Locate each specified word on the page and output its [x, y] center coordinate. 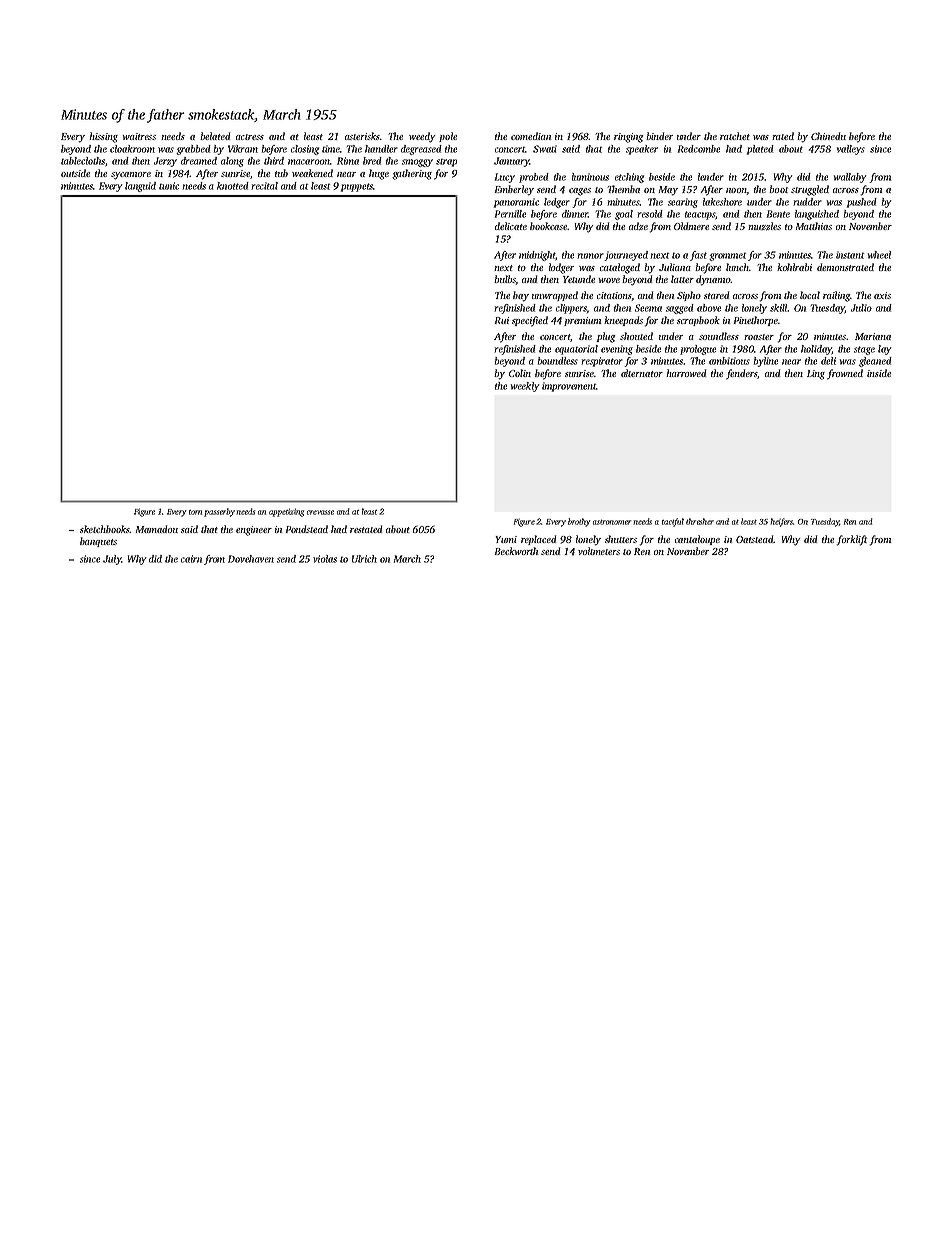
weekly [525, 387]
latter [682, 279]
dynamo [713, 280]
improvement [569, 387]
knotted [233, 186]
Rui [501, 320]
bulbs [505, 279]
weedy [422, 137]
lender [711, 177]
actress [250, 137]
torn [195, 512]
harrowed [686, 373]
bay [521, 296]
